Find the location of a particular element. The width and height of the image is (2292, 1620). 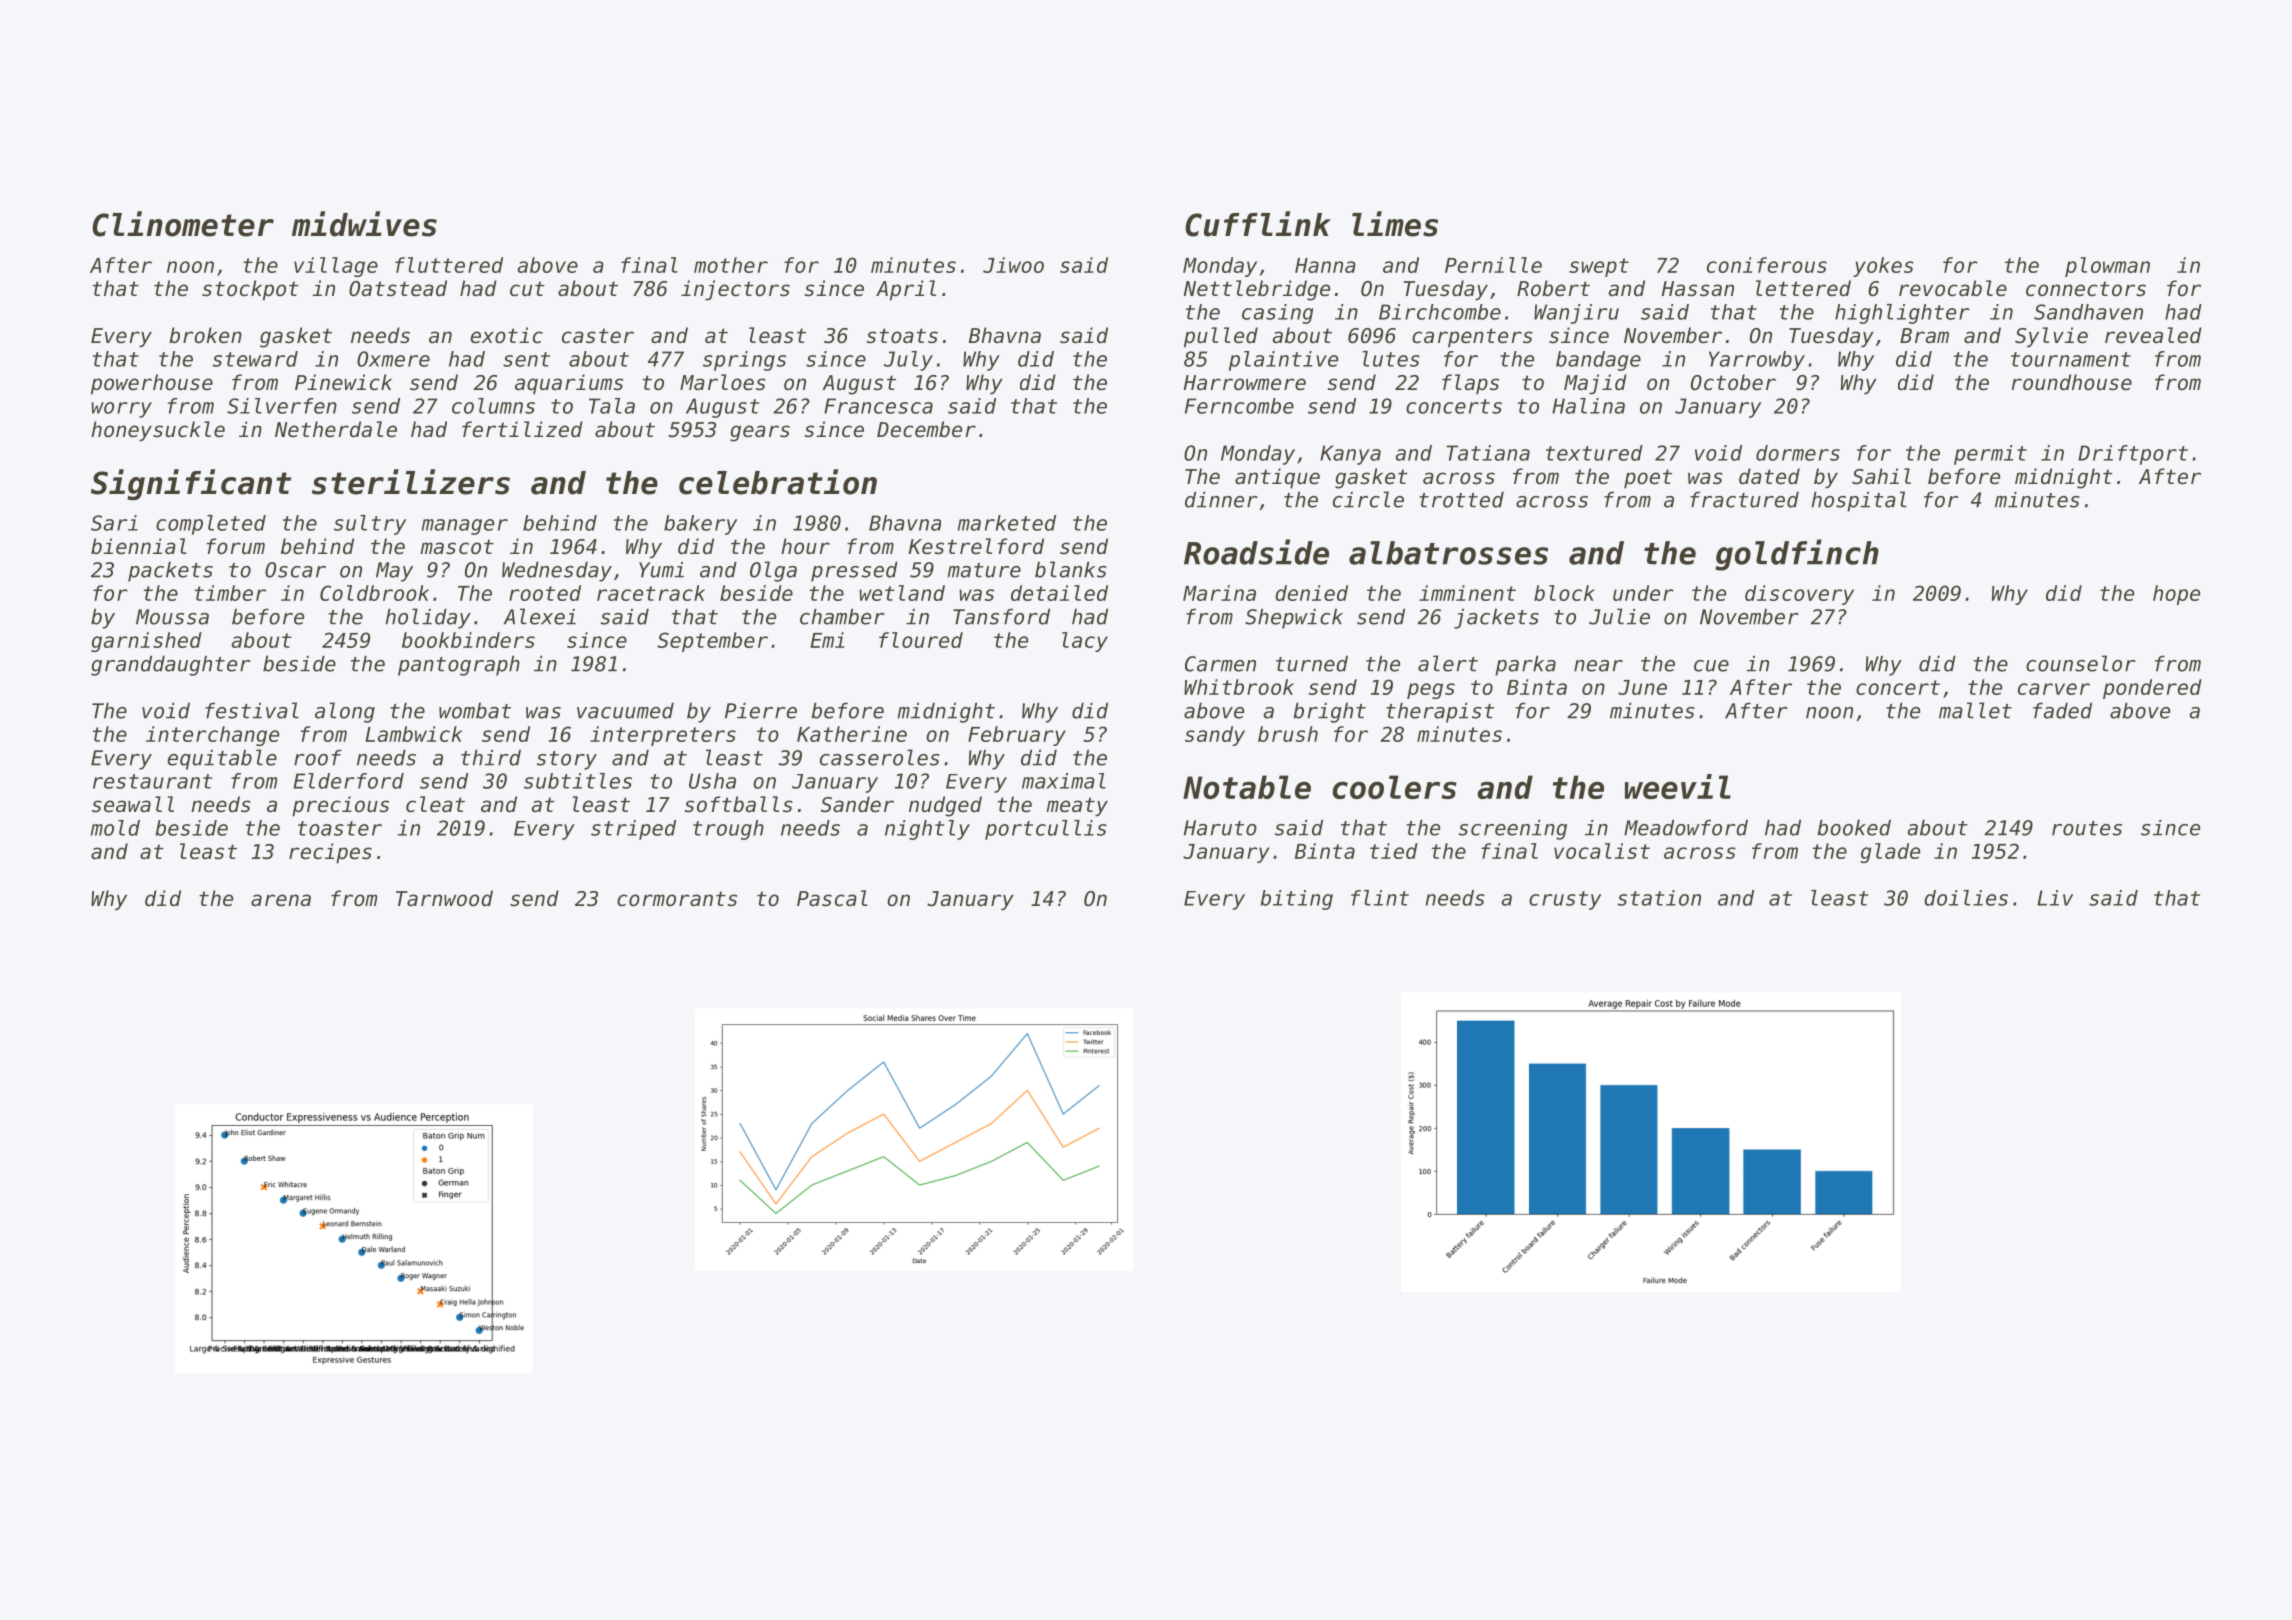

Meadowford is located at coordinates (1686, 827).
